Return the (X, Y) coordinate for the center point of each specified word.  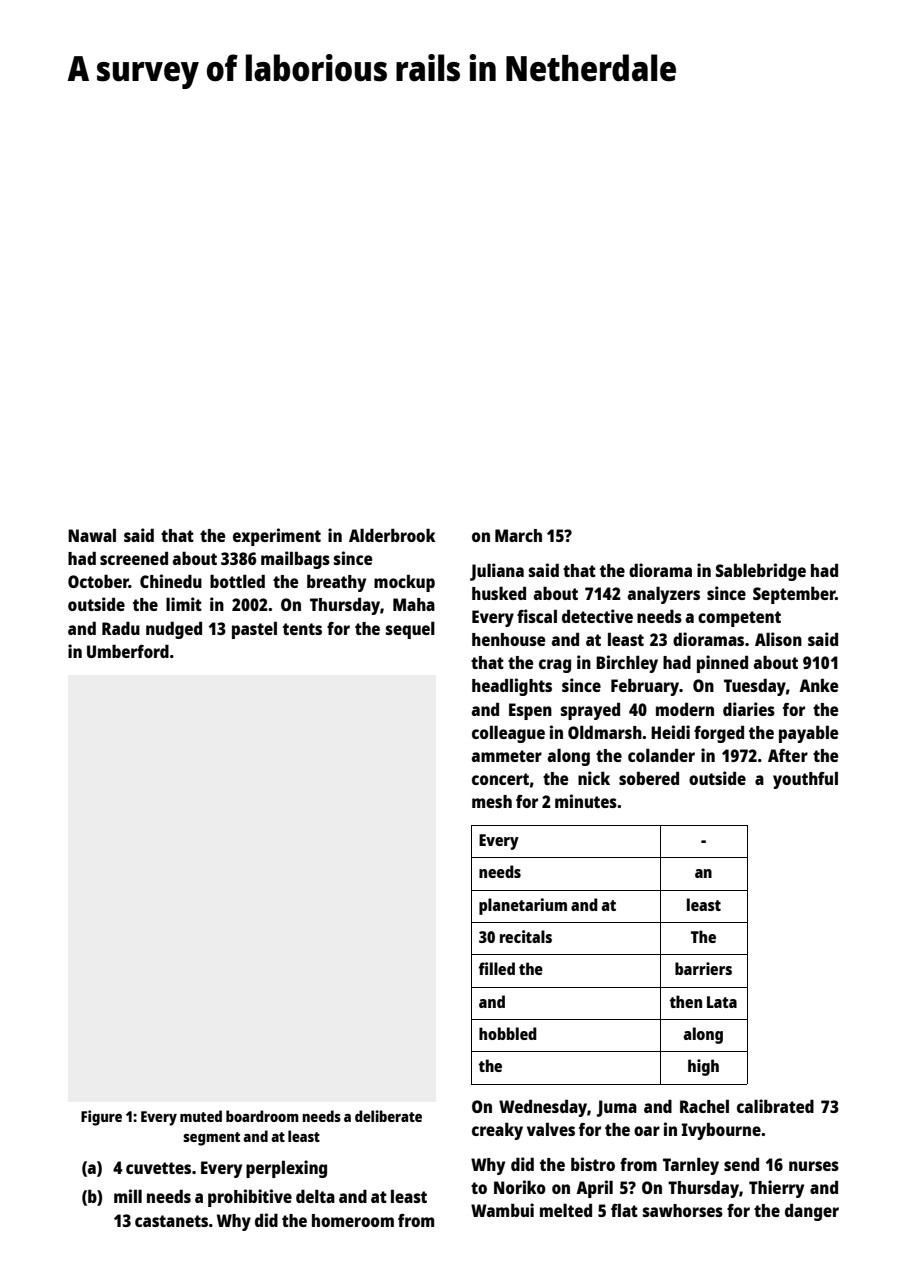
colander (661, 755)
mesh (492, 801)
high (703, 1067)
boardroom (262, 1116)
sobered (649, 778)
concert (500, 779)
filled (497, 968)
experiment (277, 537)
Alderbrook (392, 535)
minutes (586, 801)
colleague (508, 734)
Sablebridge (761, 572)
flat (624, 1210)
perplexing (286, 1169)
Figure (101, 1118)
